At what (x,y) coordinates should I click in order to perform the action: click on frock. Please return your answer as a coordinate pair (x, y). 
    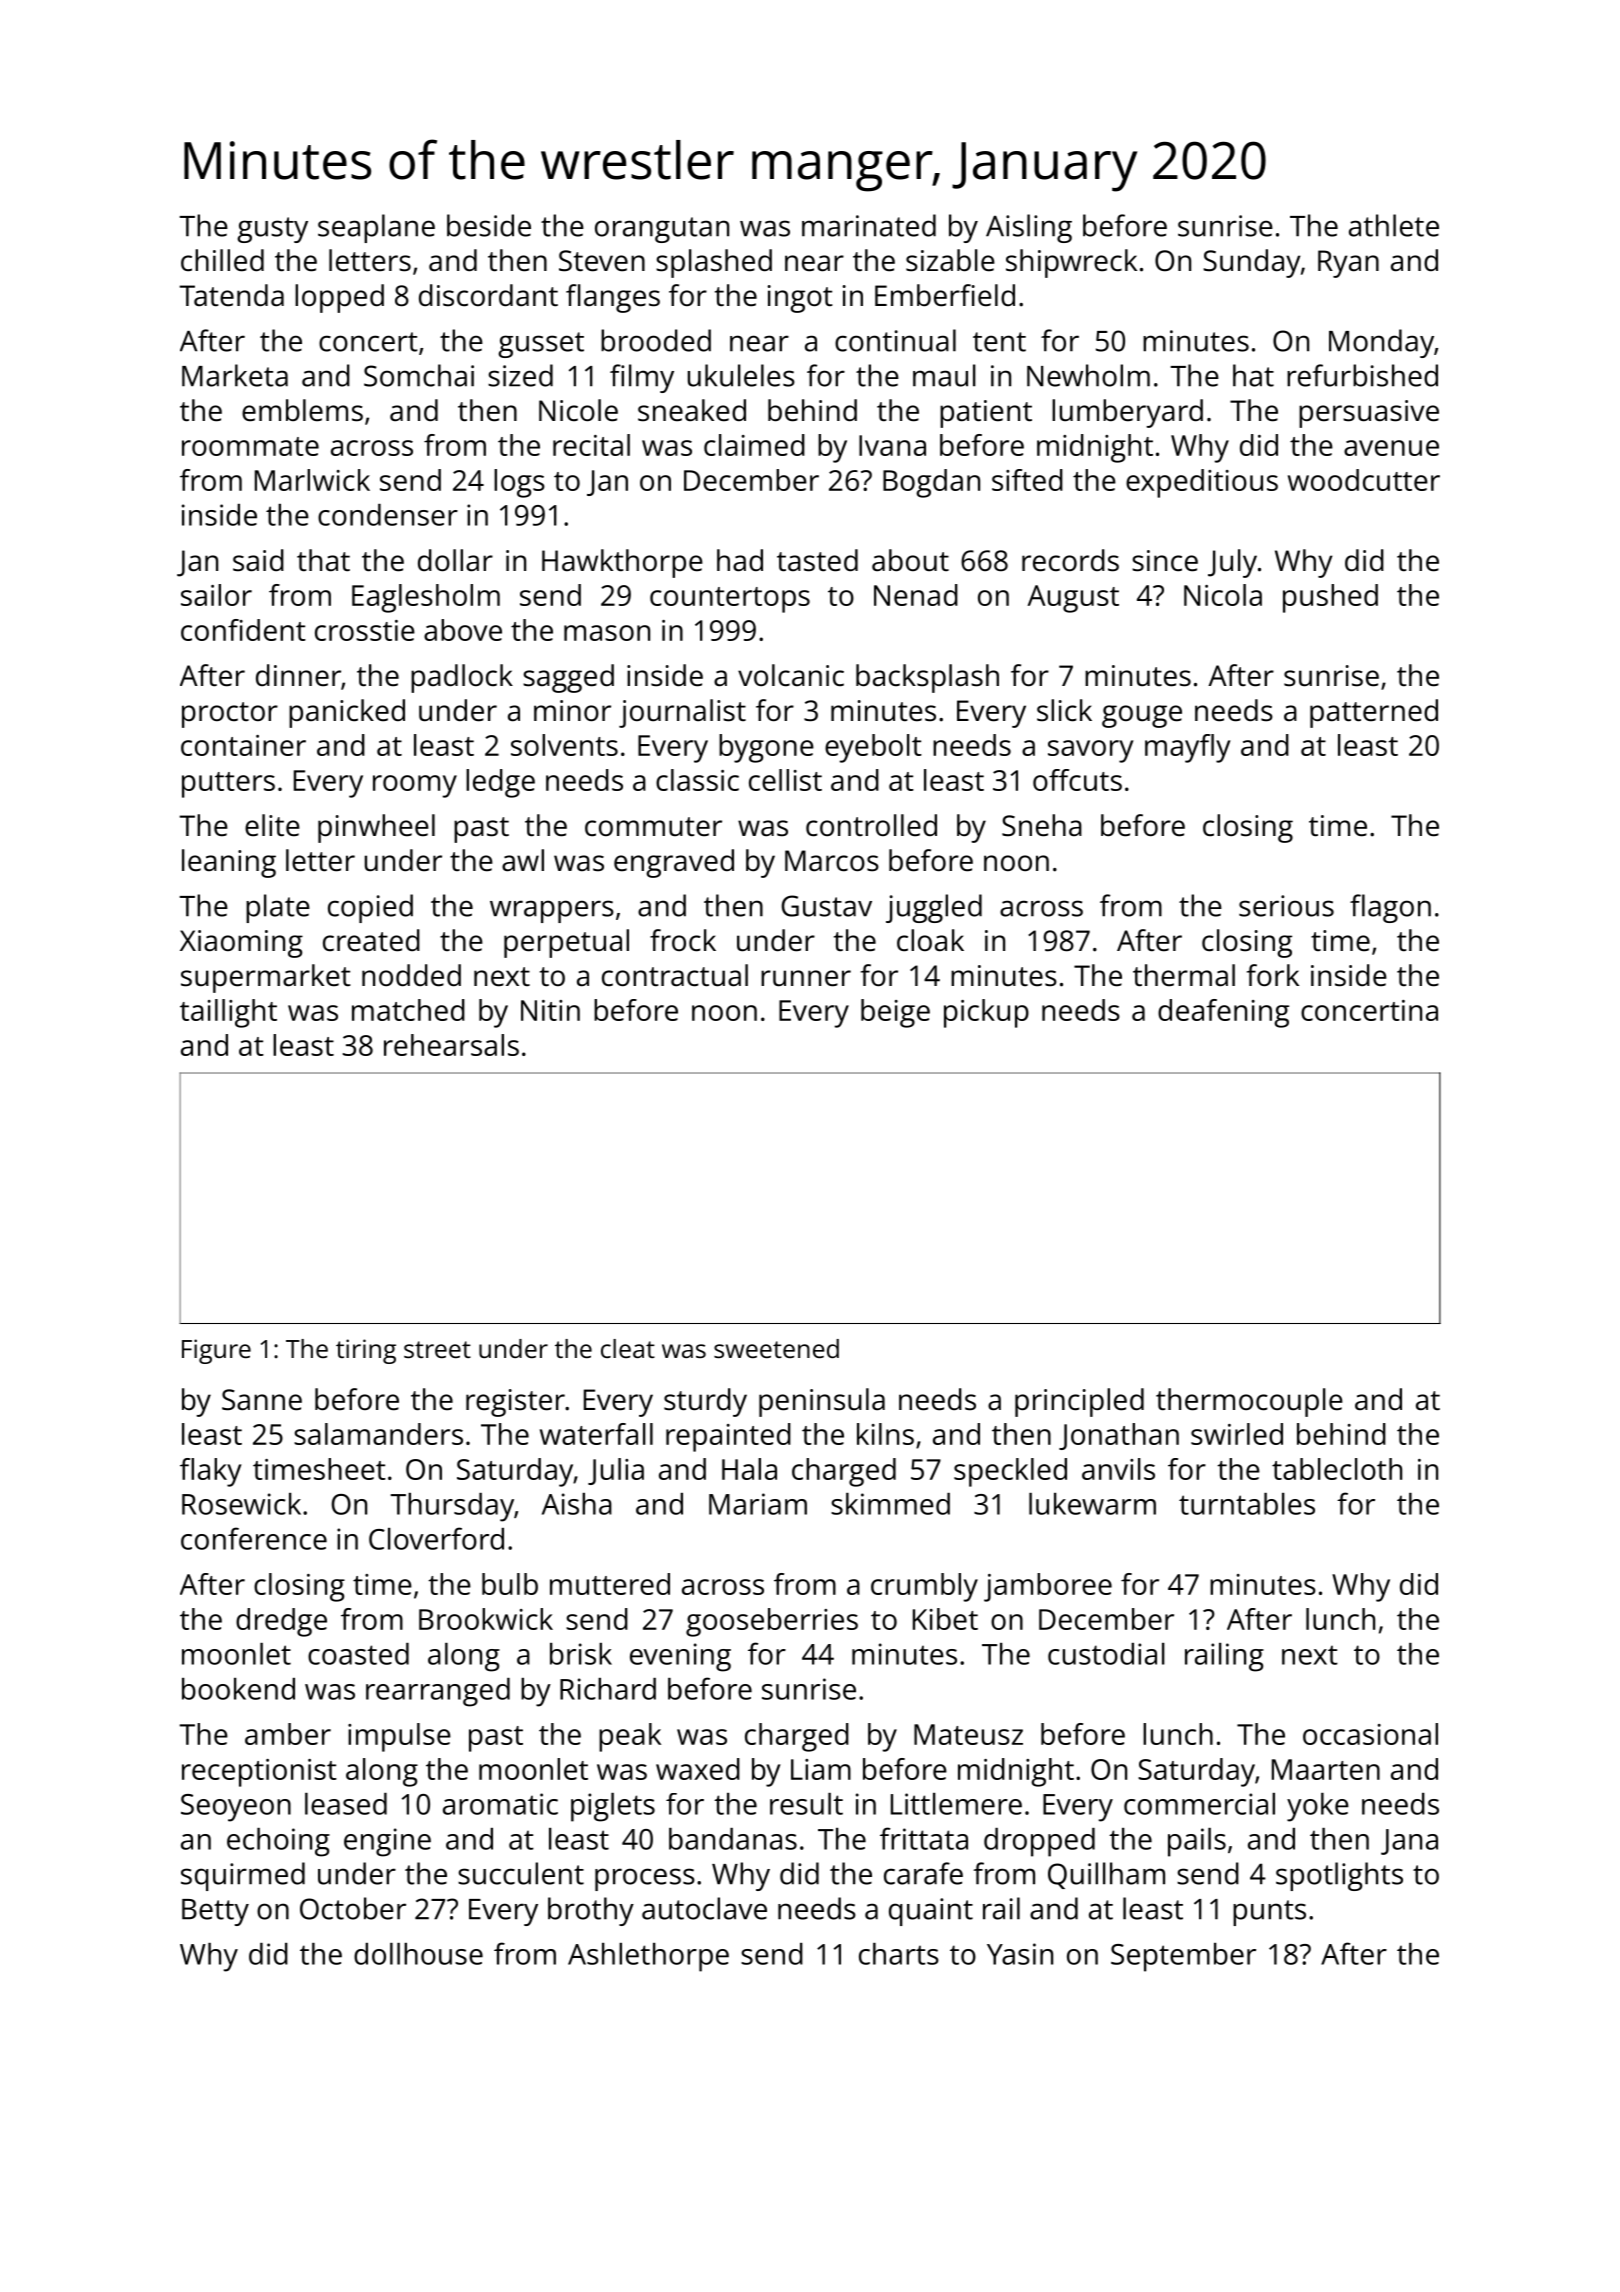
    Looking at the image, I should click on (683, 940).
